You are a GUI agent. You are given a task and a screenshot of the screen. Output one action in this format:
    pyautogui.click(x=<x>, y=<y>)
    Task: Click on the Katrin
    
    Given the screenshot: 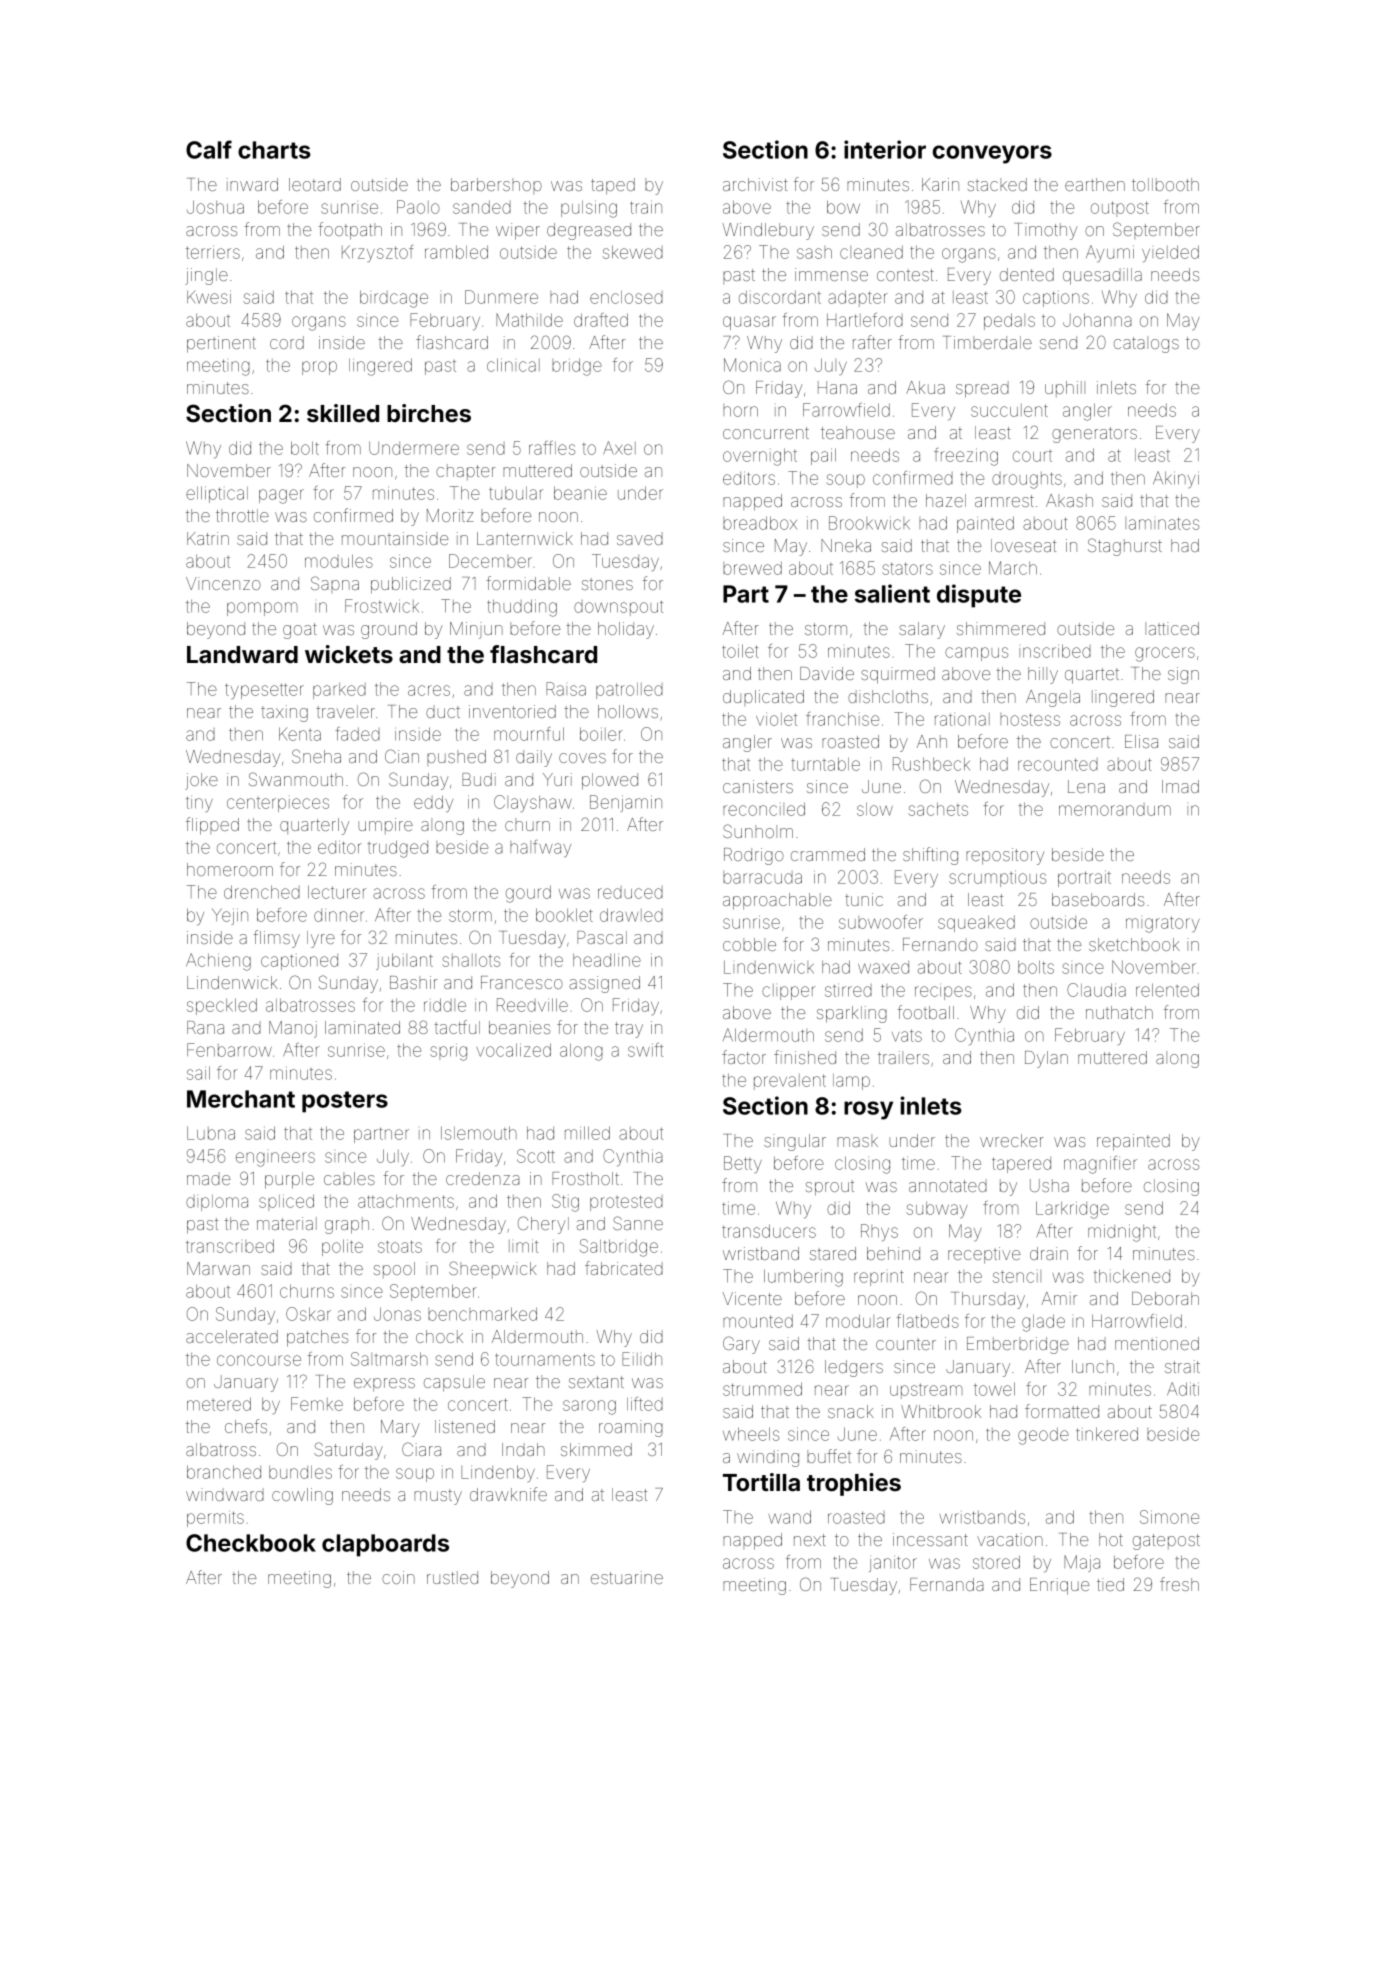 What is the action you would take?
    pyautogui.click(x=208, y=538)
